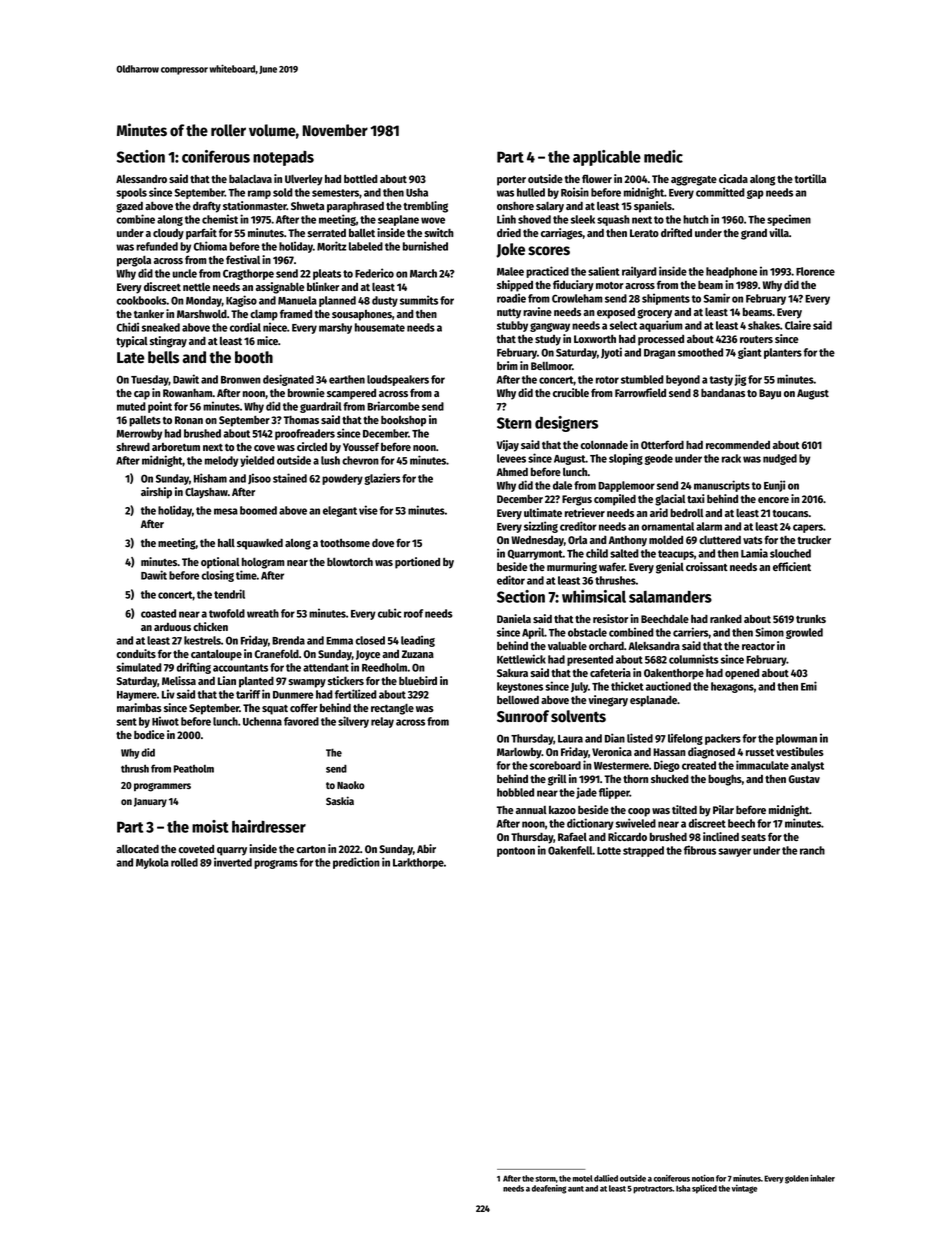 The image size is (952, 1233). I want to click on processed, so click(661, 340).
